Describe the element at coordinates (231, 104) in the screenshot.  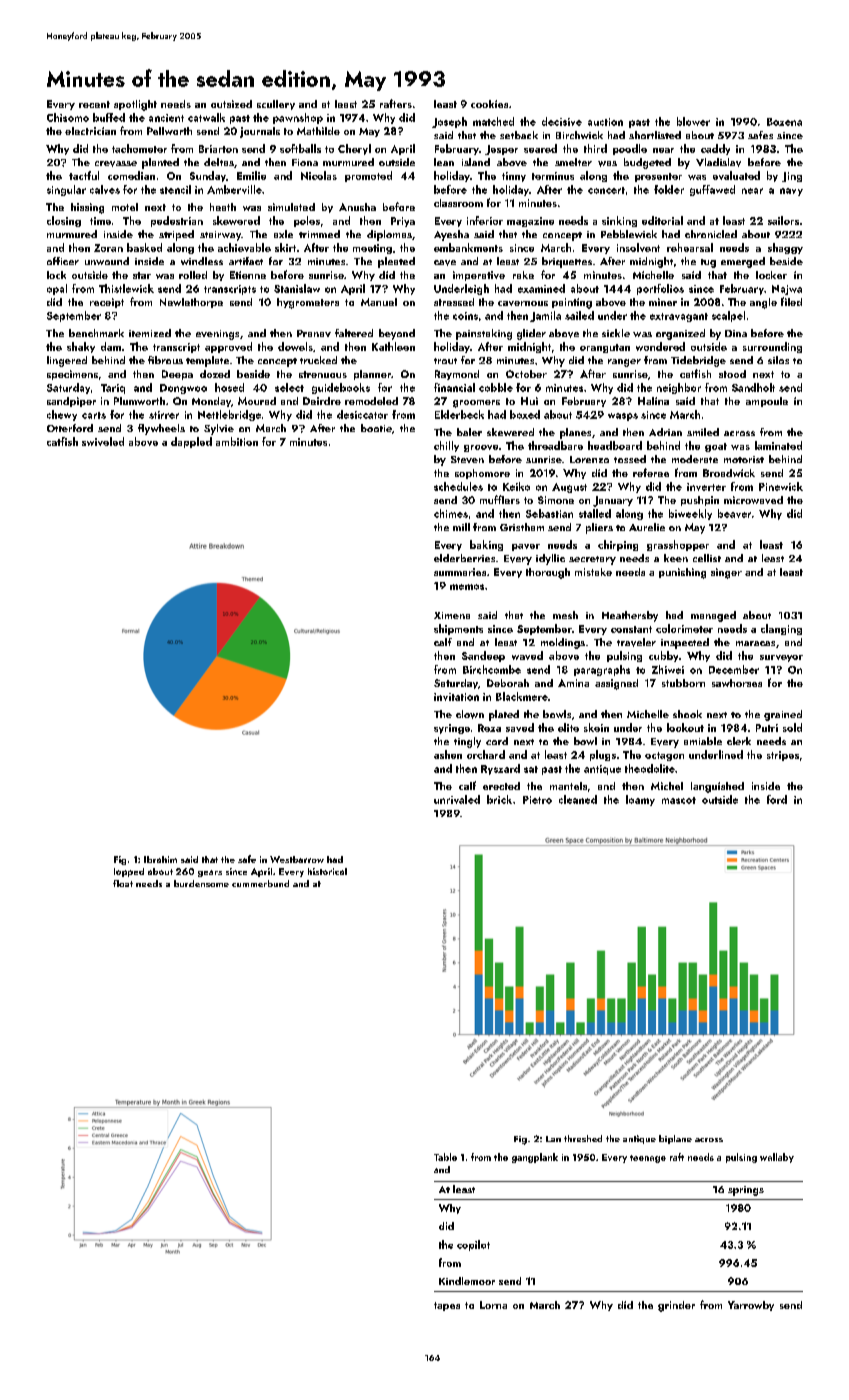
I see `outsized` at that location.
